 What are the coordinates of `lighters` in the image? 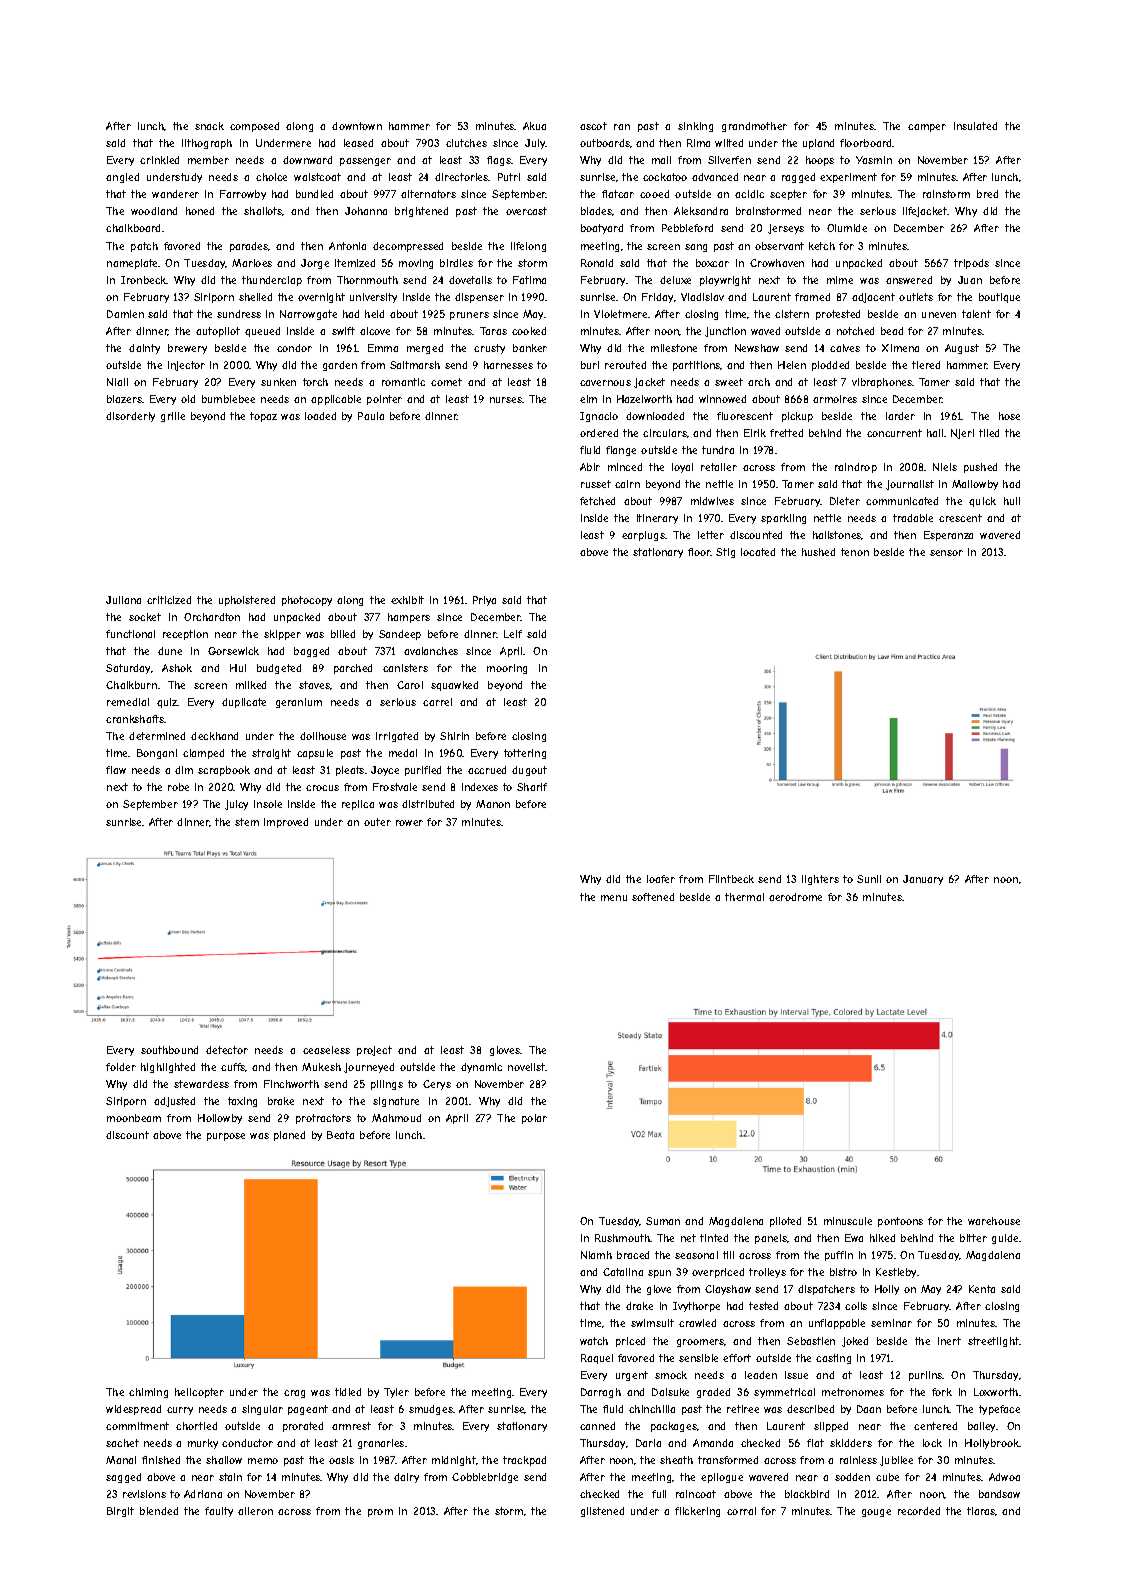 It's located at (820, 880).
